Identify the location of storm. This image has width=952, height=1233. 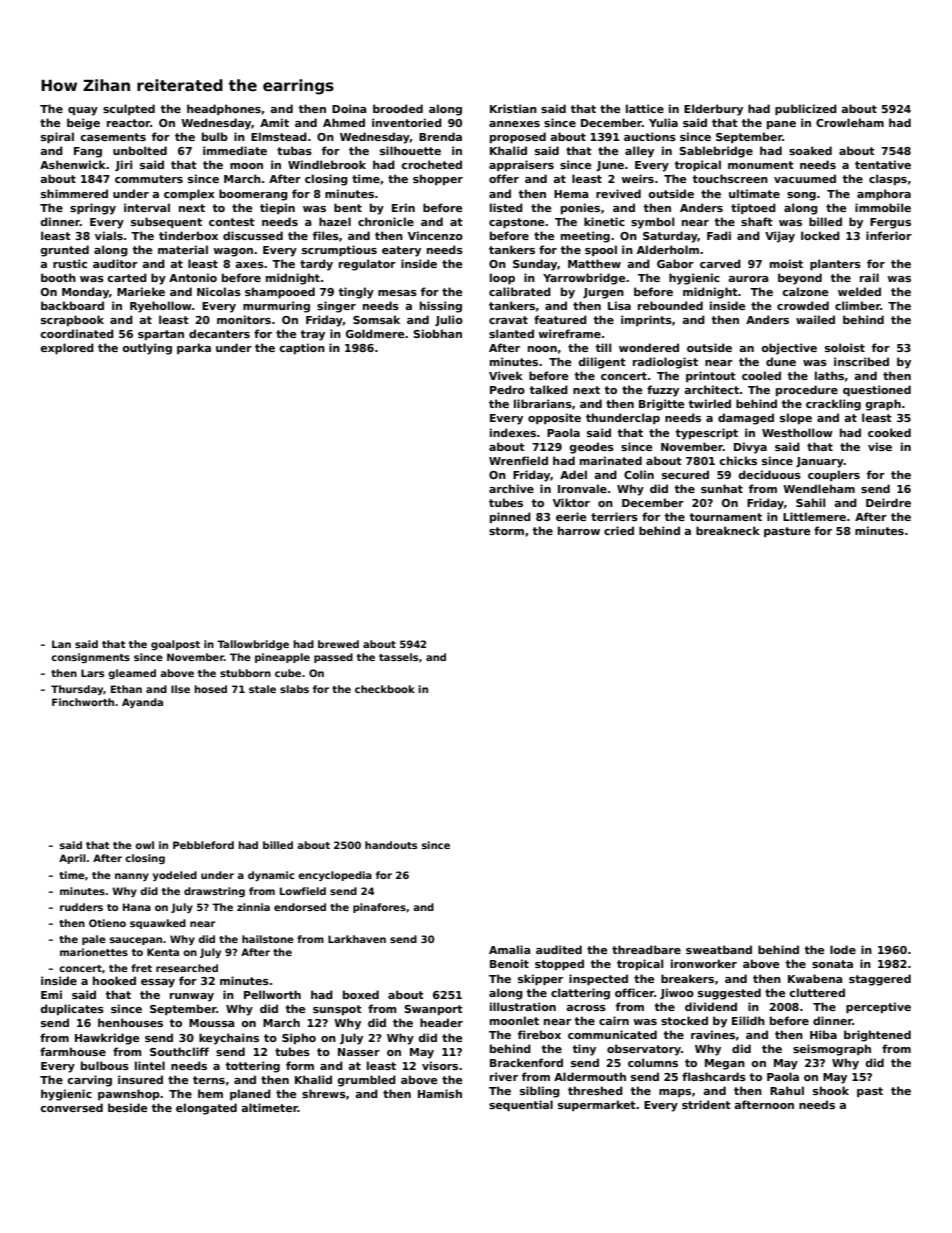
(506, 531).
